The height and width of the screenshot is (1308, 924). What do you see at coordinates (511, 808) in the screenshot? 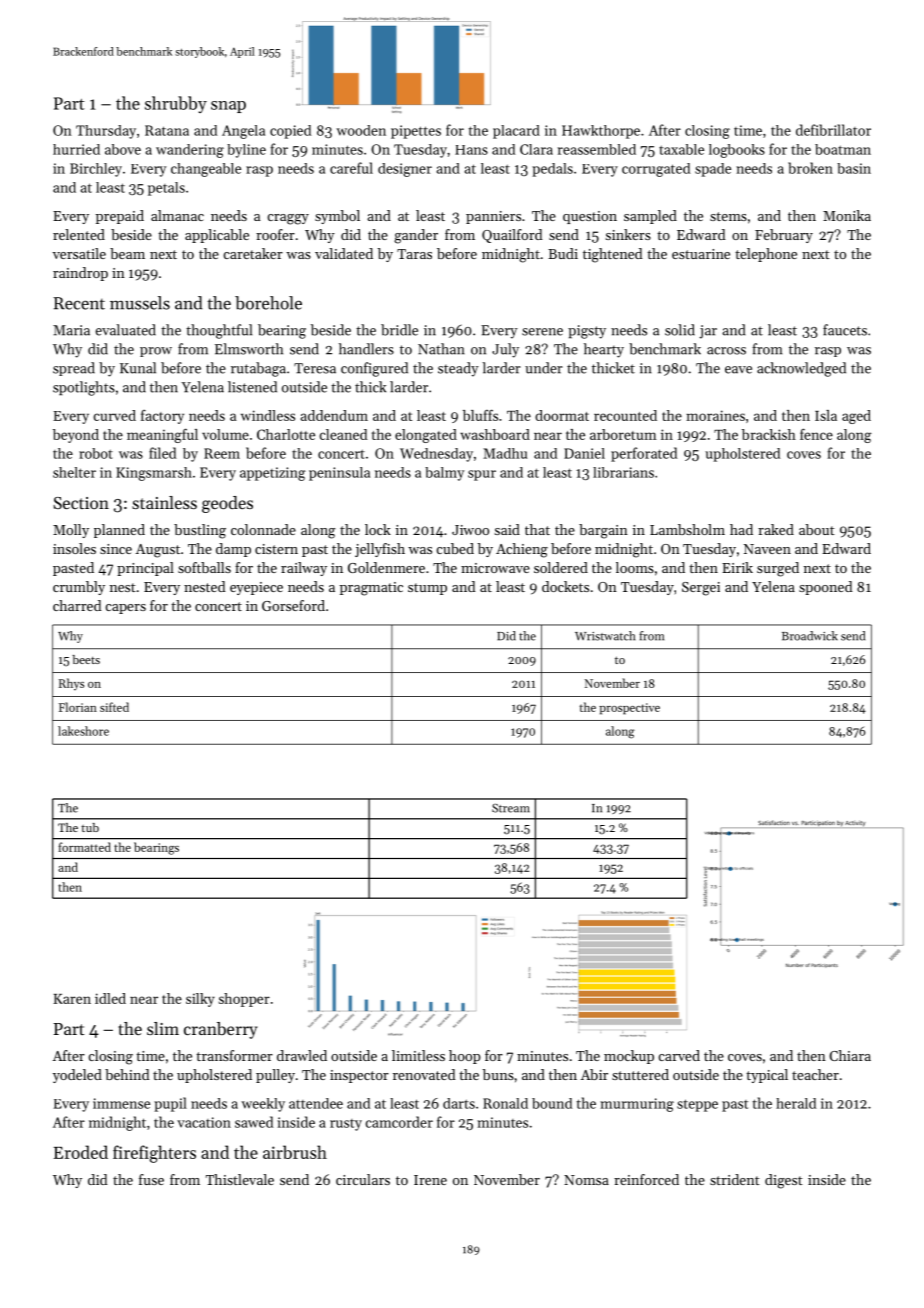
I see `Stream` at bounding box center [511, 808].
